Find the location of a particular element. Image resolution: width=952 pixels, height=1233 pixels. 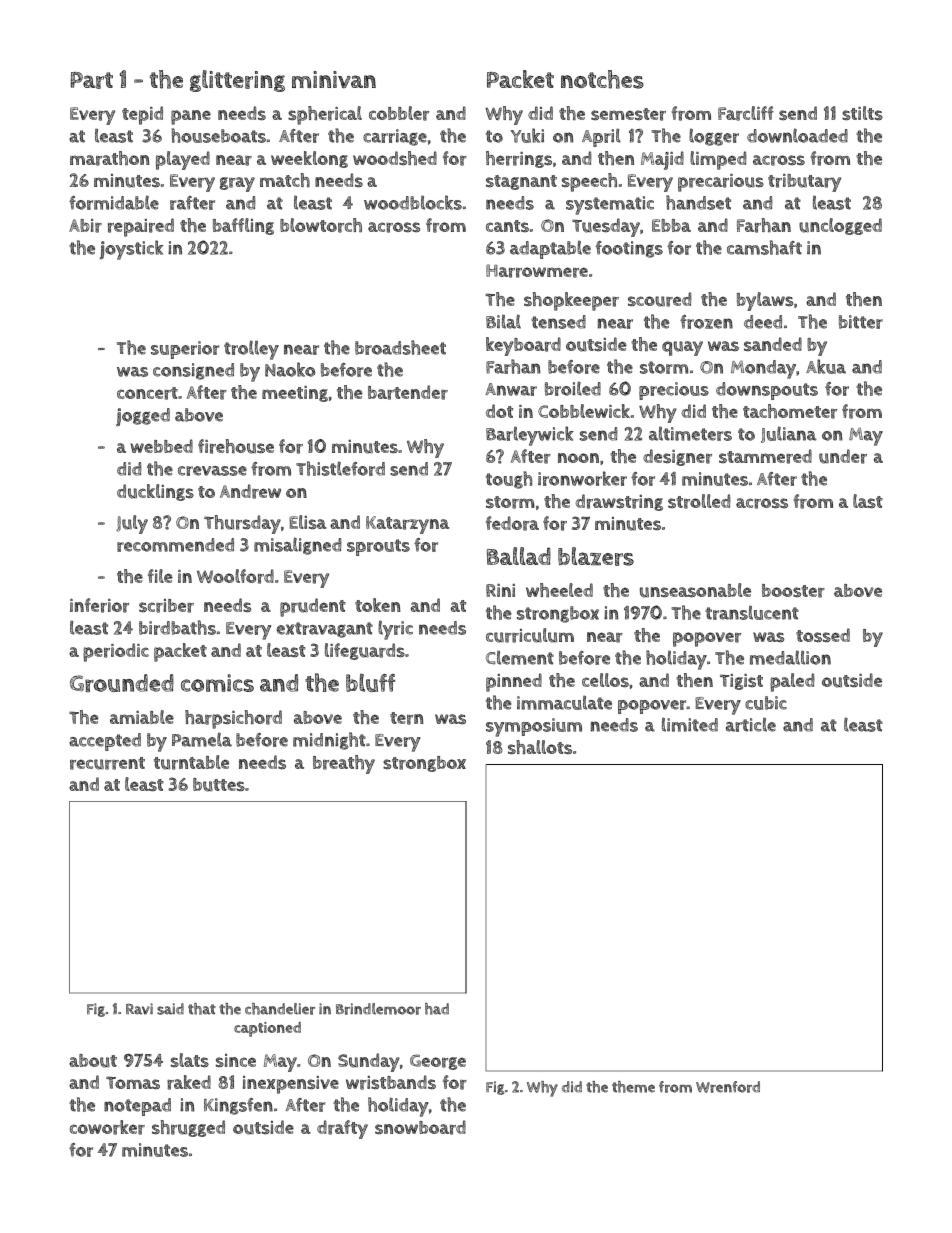

consigned is located at coordinates (193, 371).
